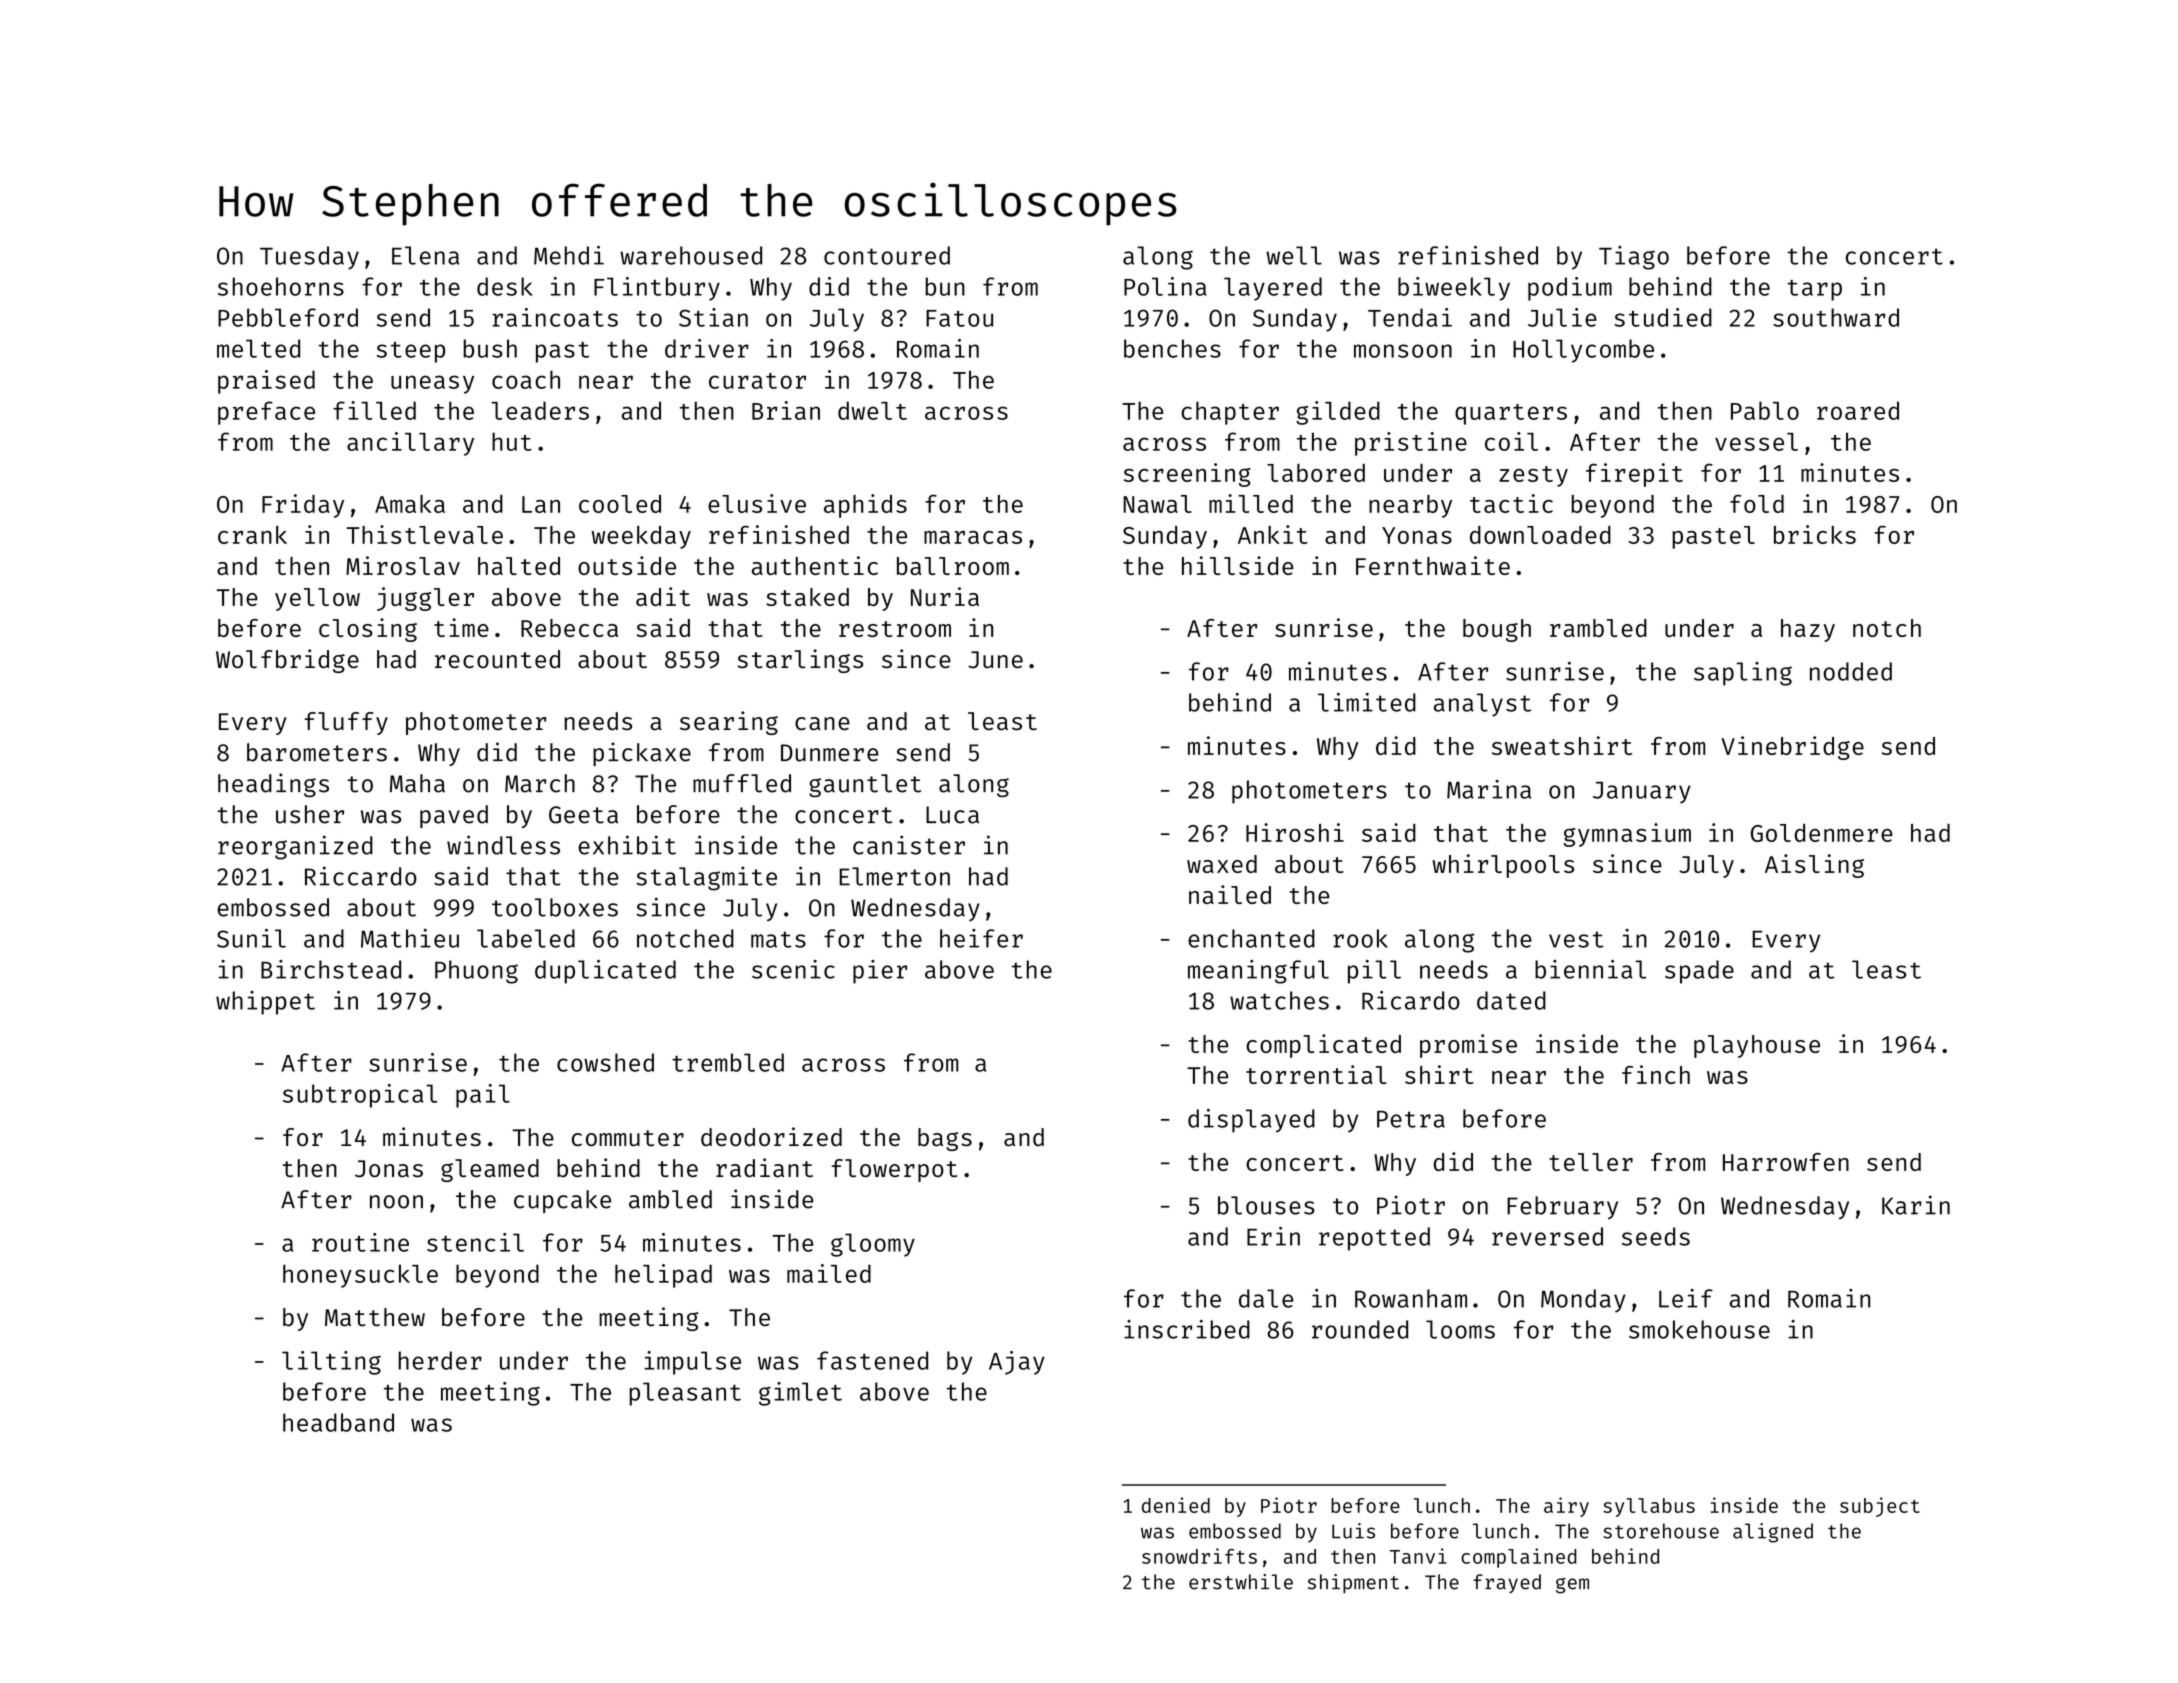 This page has width=2178, height=1683. Describe the element at coordinates (309, 258) in the page. I see `Tuesday` at that location.
